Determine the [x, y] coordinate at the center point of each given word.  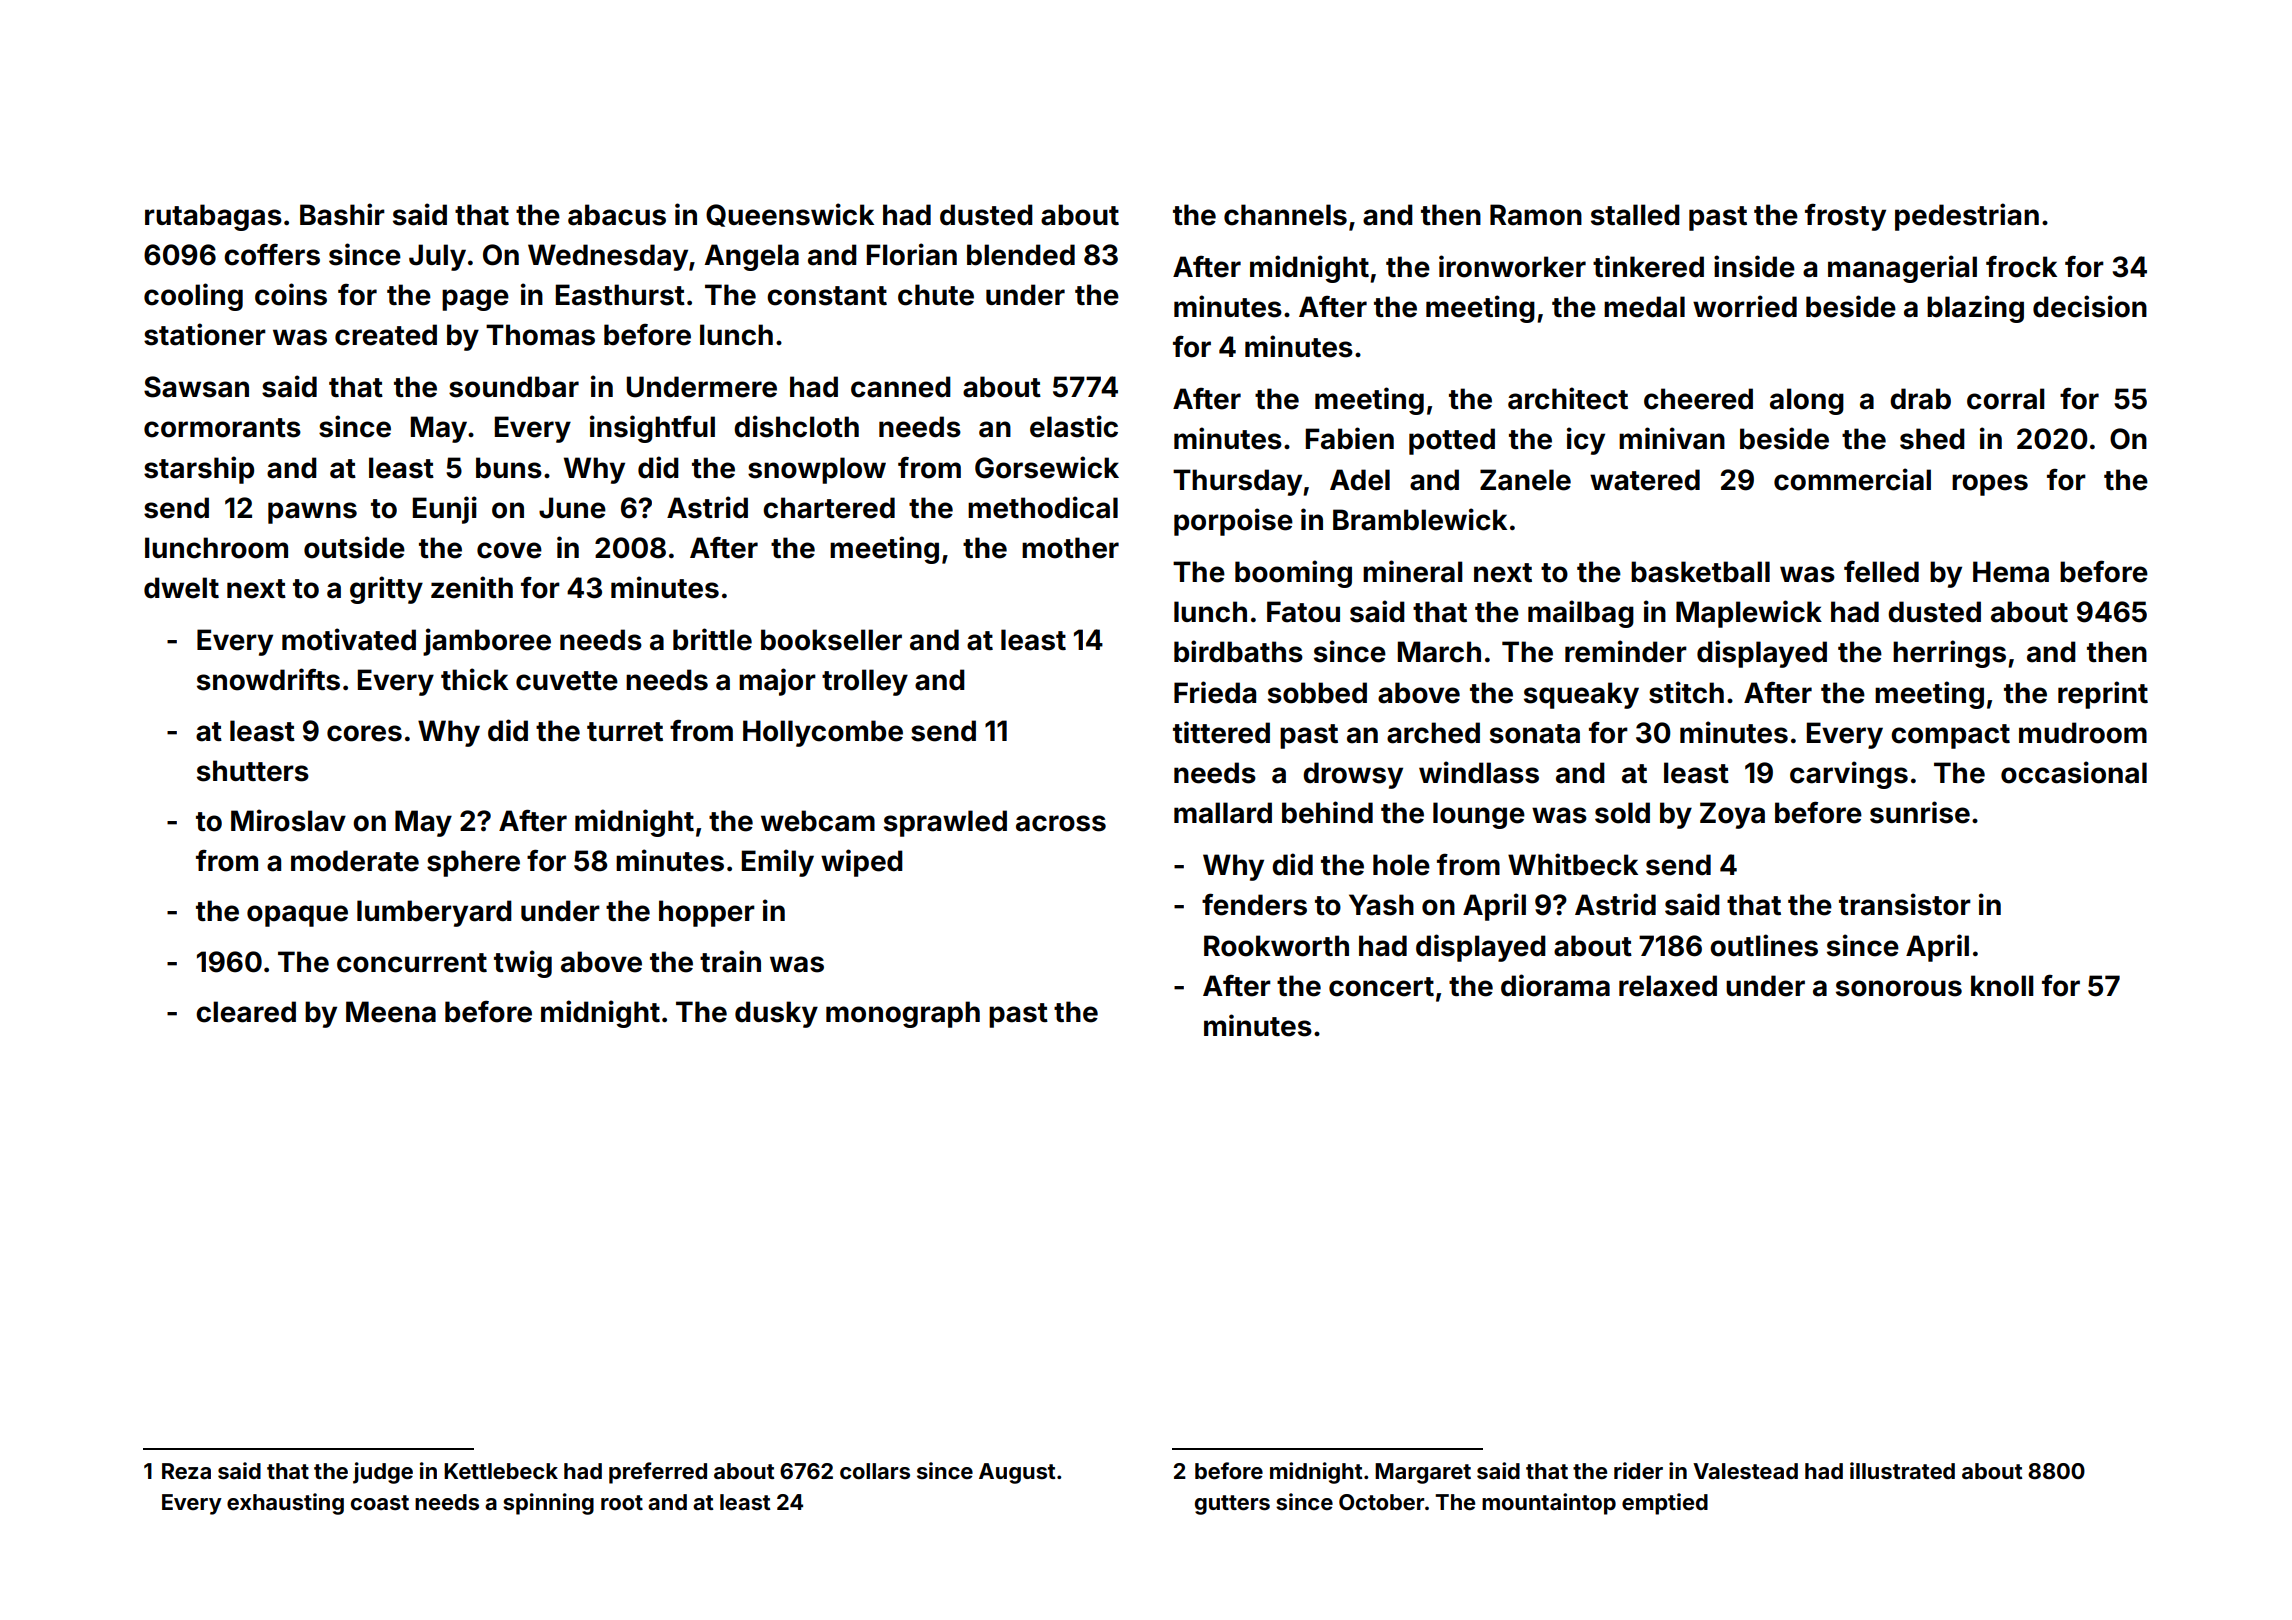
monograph [903, 1014]
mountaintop [1549, 1504]
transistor [1905, 904]
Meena [391, 1012]
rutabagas [213, 217]
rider [1638, 1470]
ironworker [1512, 266]
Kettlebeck [501, 1471]
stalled [1635, 215]
